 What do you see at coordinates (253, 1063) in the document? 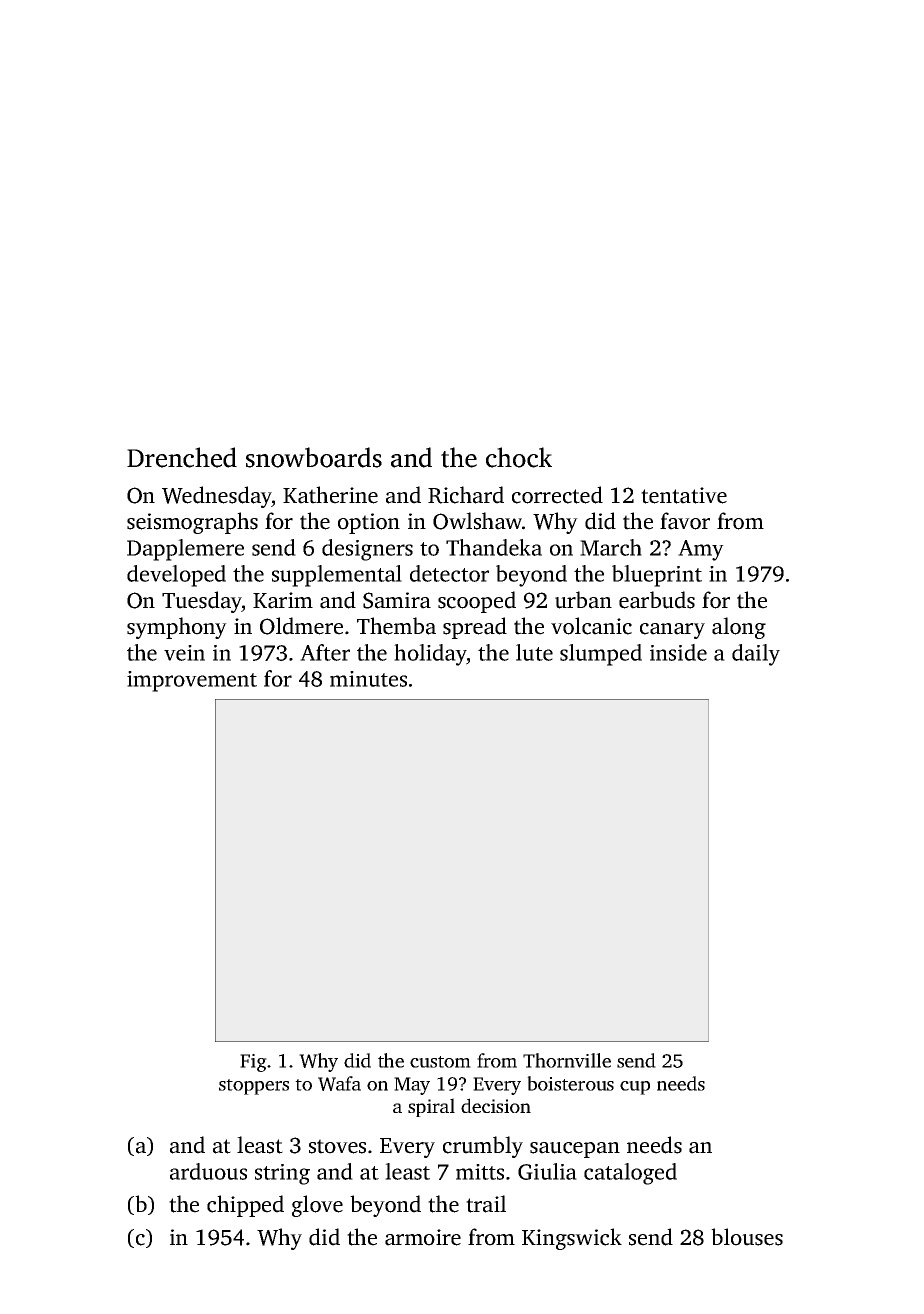
I see `Fig` at bounding box center [253, 1063].
